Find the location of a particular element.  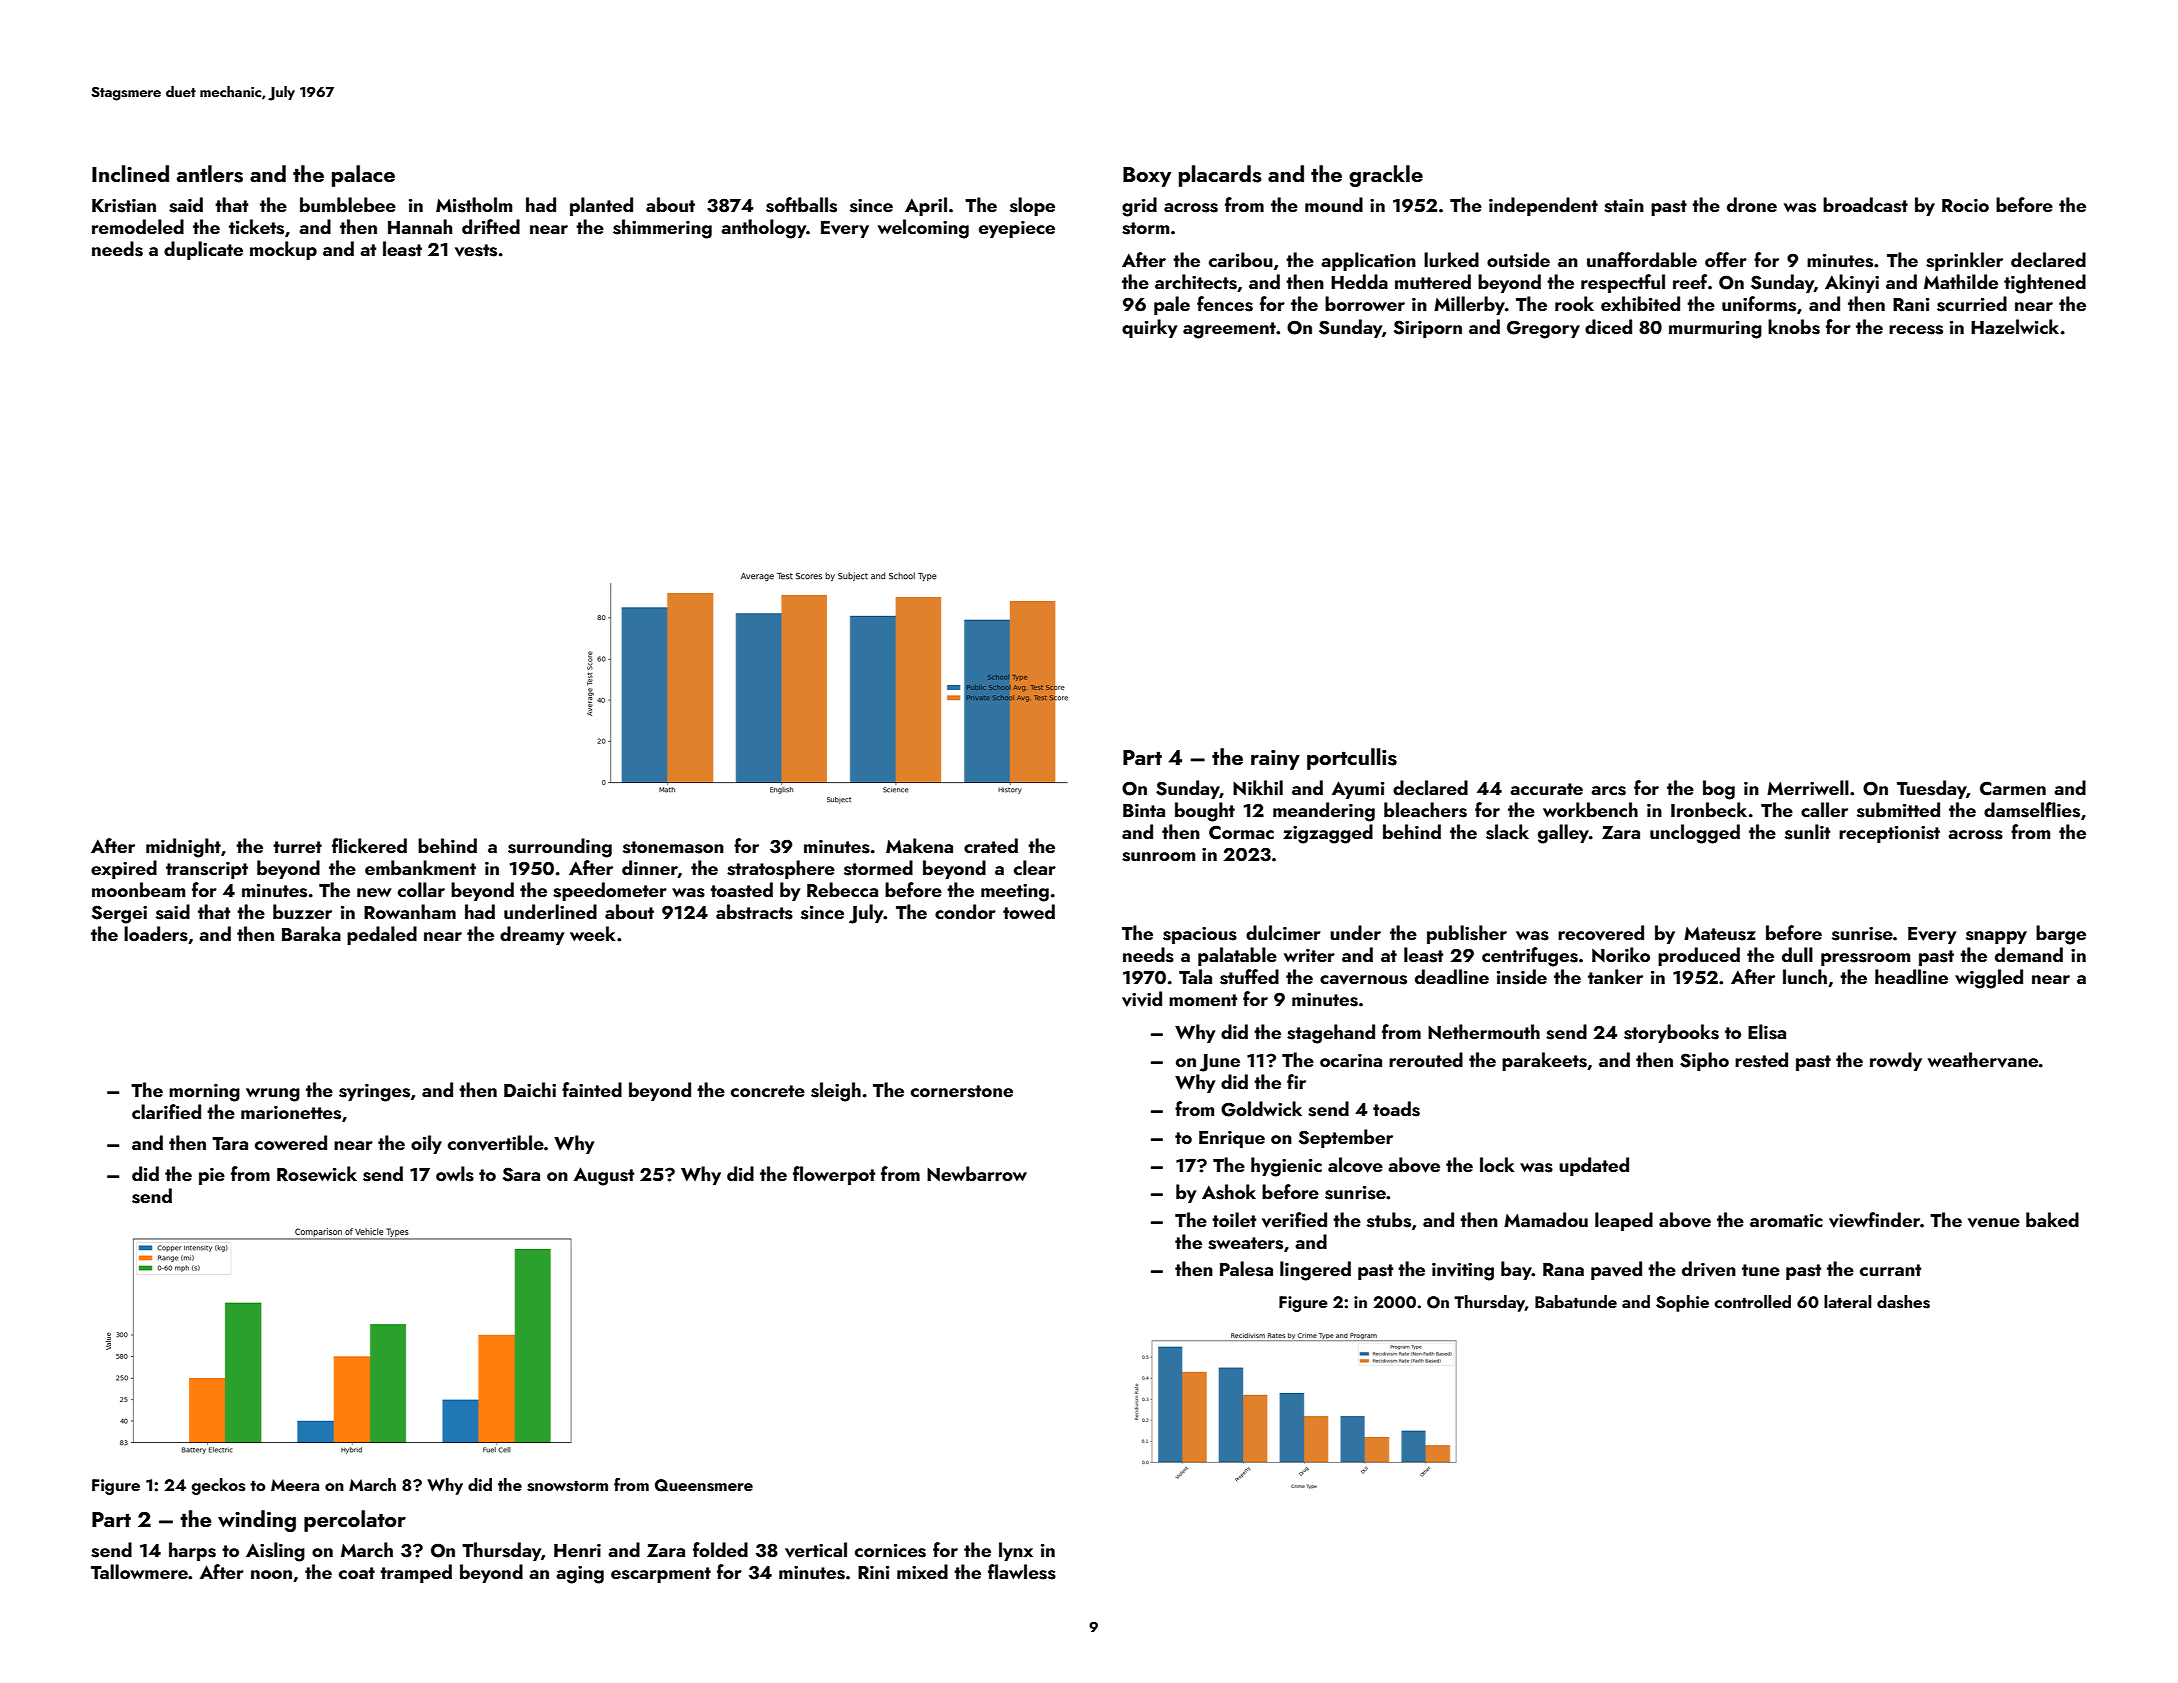

Gregory is located at coordinates (1543, 329).
